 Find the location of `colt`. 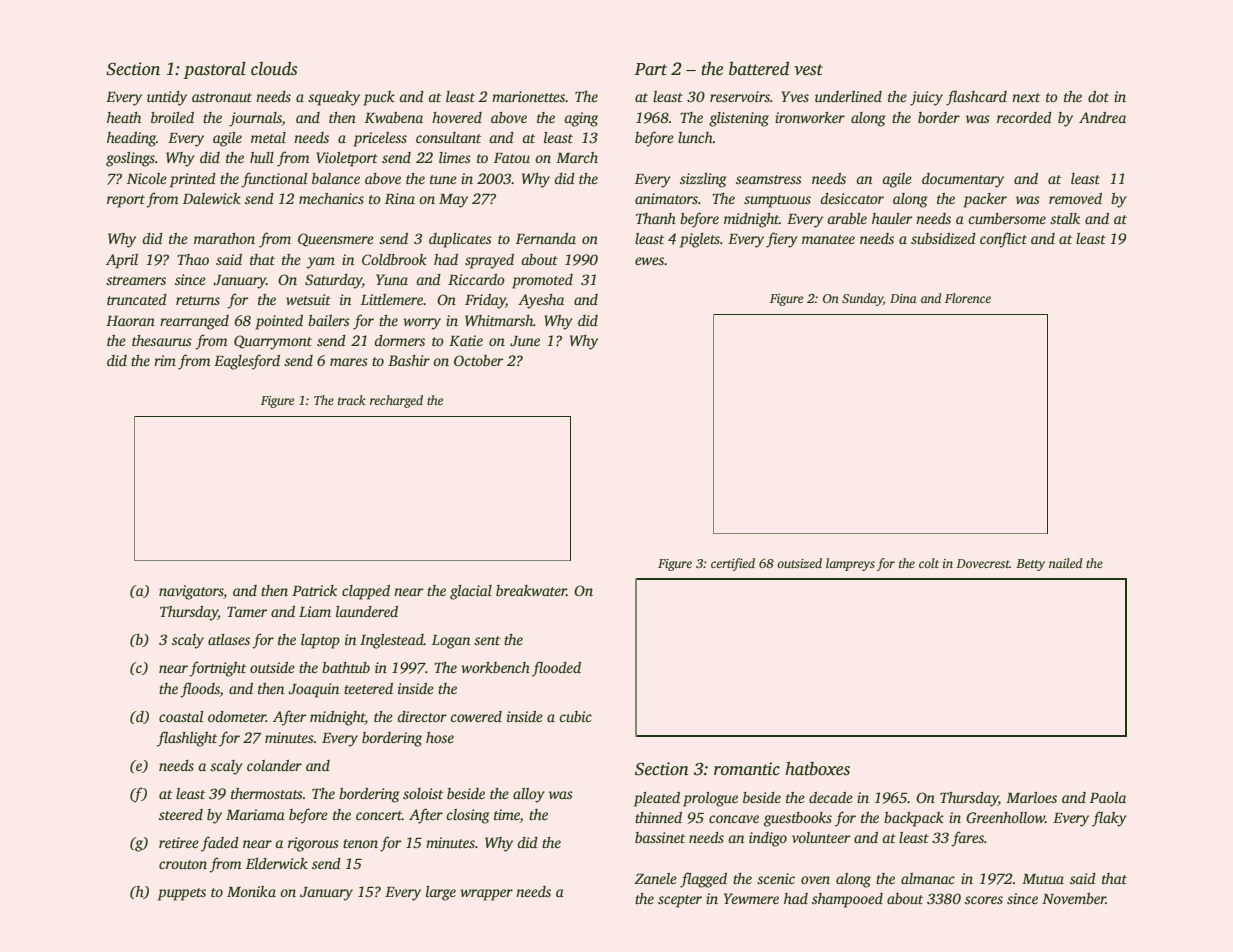

colt is located at coordinates (929, 563).
